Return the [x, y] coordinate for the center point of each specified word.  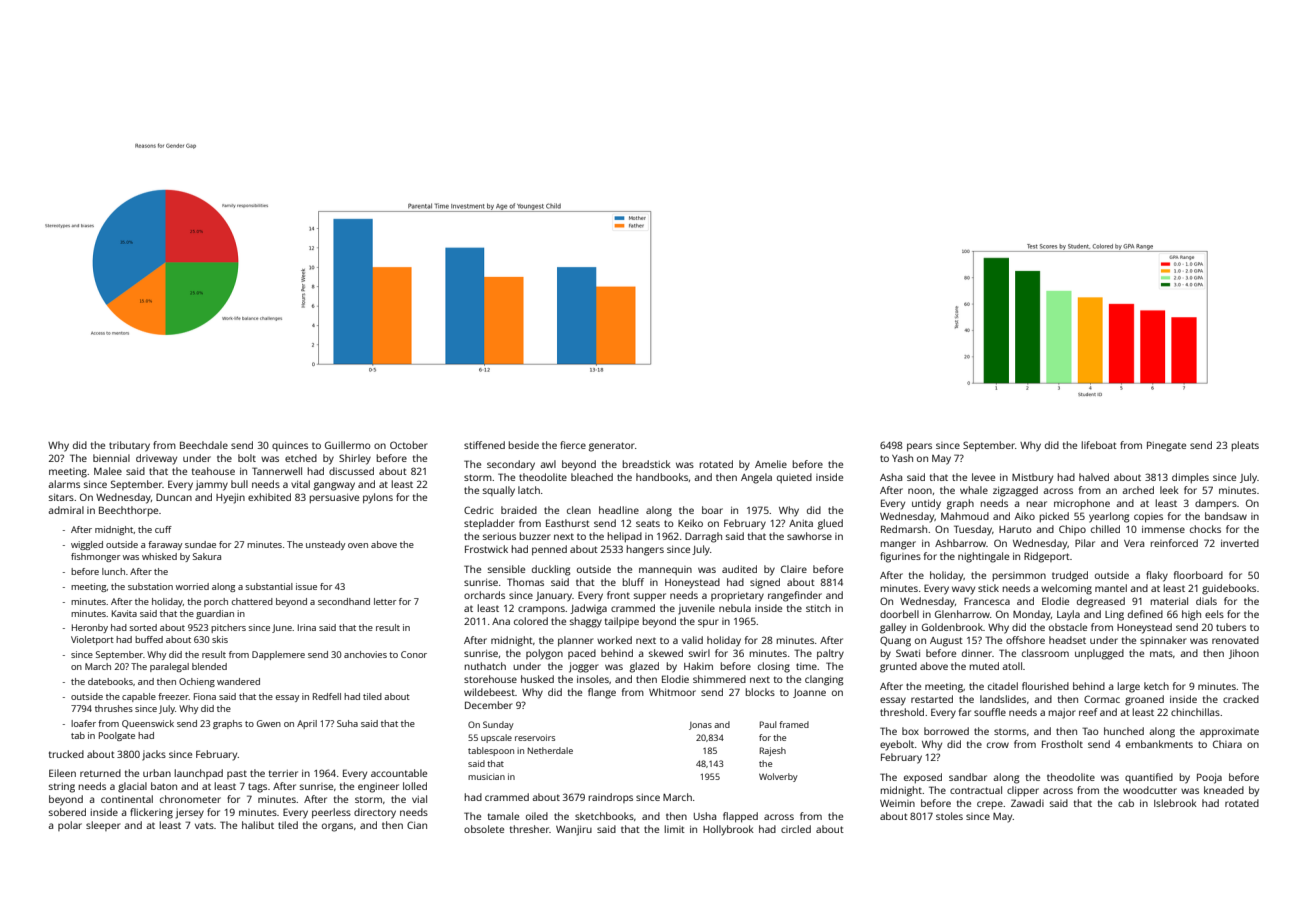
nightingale [983, 557]
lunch [113, 571]
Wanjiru [574, 830]
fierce [573, 445]
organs [337, 827]
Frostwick [486, 549]
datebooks [110, 681]
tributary [129, 446]
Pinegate [1166, 446]
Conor [414, 654]
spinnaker [1163, 641]
